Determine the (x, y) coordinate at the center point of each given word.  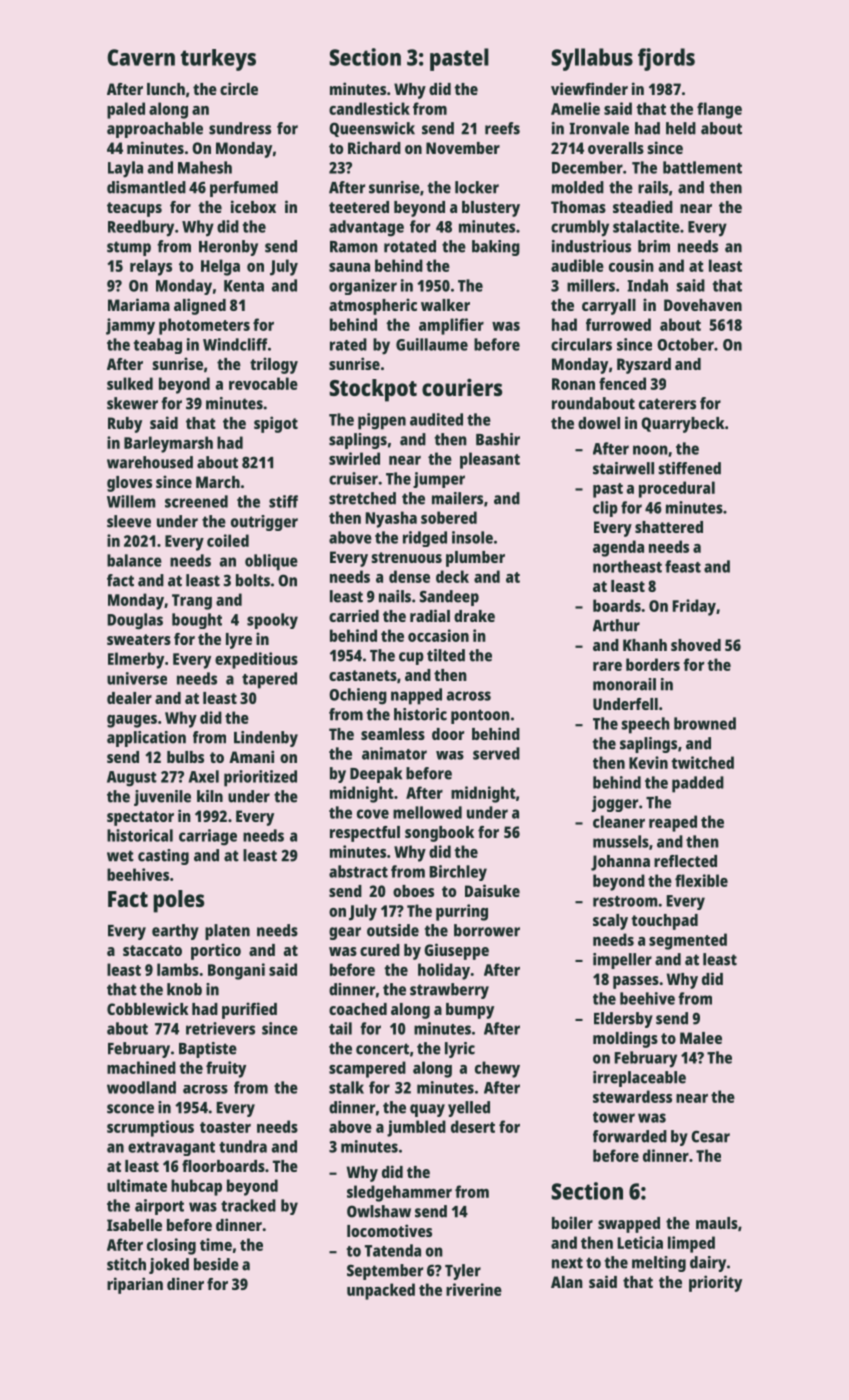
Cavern (141, 57)
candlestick (369, 108)
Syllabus (592, 59)
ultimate (137, 1185)
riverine (474, 1289)
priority (715, 1283)
